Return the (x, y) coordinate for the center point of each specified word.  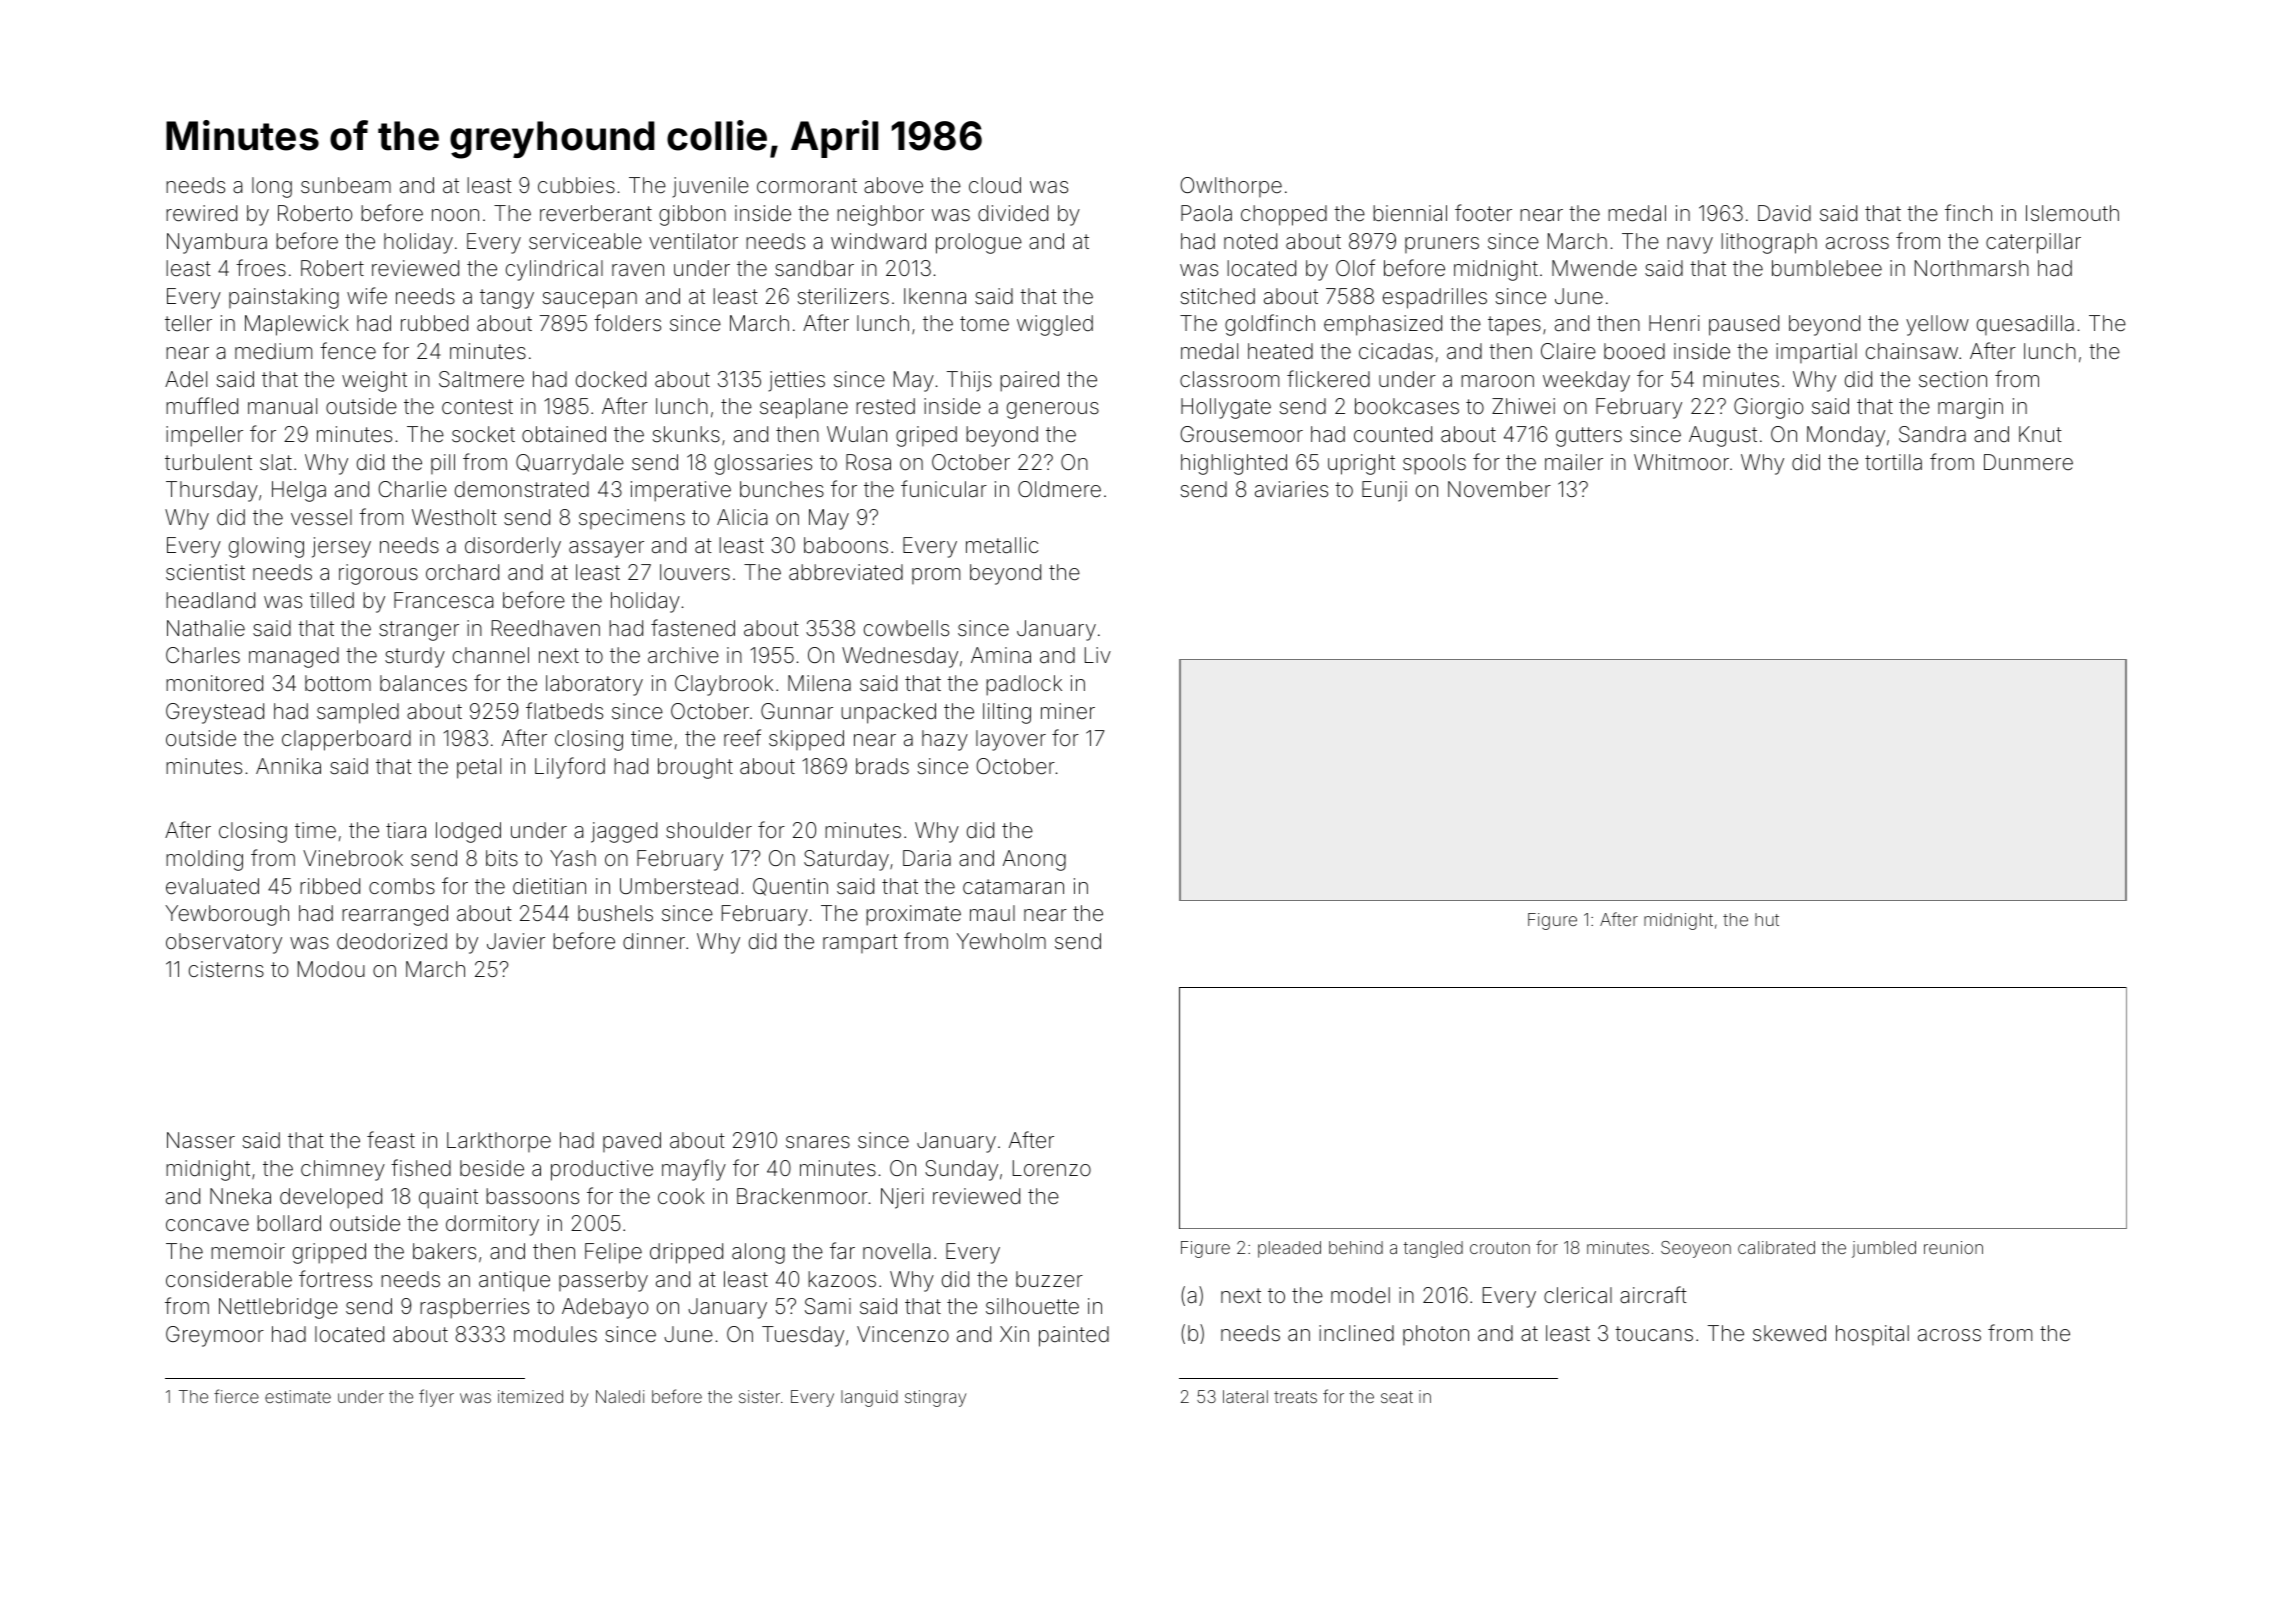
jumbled (1884, 1249)
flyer (436, 1398)
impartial (1816, 353)
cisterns (226, 969)
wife (367, 295)
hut (1767, 919)
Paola (1206, 213)
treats (1295, 1397)
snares (818, 1142)
